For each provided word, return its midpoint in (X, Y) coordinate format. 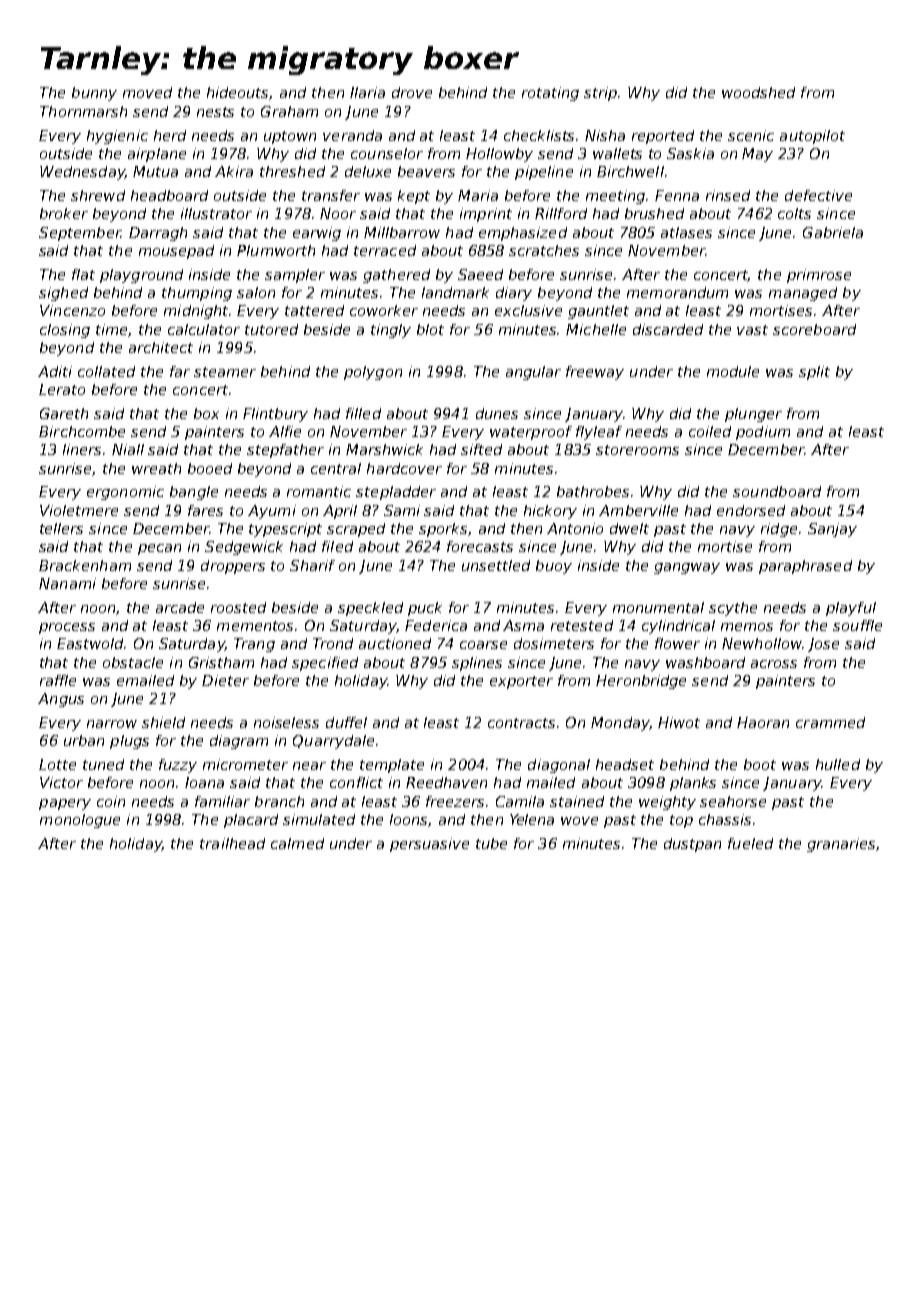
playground (141, 276)
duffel (346, 722)
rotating (550, 94)
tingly (391, 331)
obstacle (133, 662)
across (774, 664)
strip (600, 94)
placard (251, 821)
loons (408, 819)
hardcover (404, 468)
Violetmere (79, 510)
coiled (710, 431)
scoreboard (814, 329)
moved (147, 92)
